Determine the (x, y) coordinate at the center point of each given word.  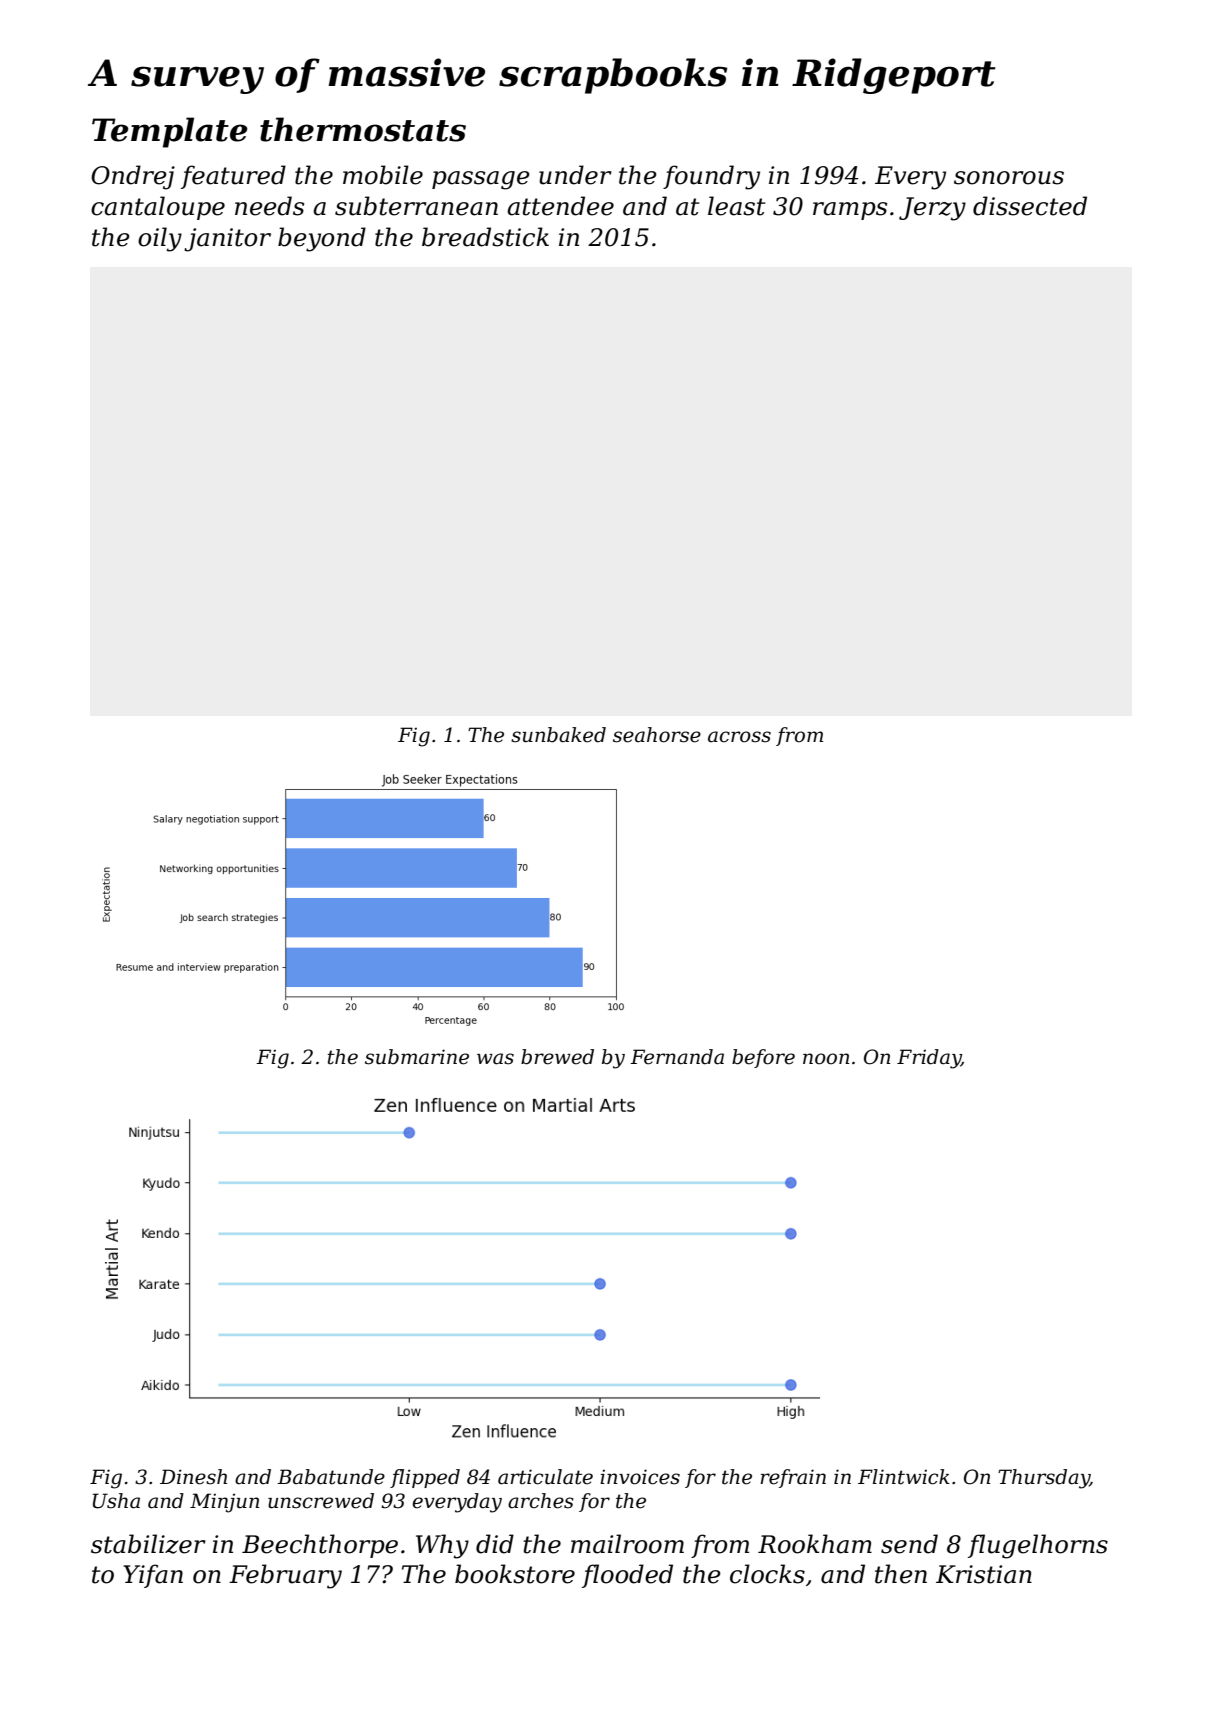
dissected (1030, 206)
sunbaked (558, 735)
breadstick (485, 237)
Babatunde (331, 1477)
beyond (322, 239)
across (739, 737)
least (736, 206)
